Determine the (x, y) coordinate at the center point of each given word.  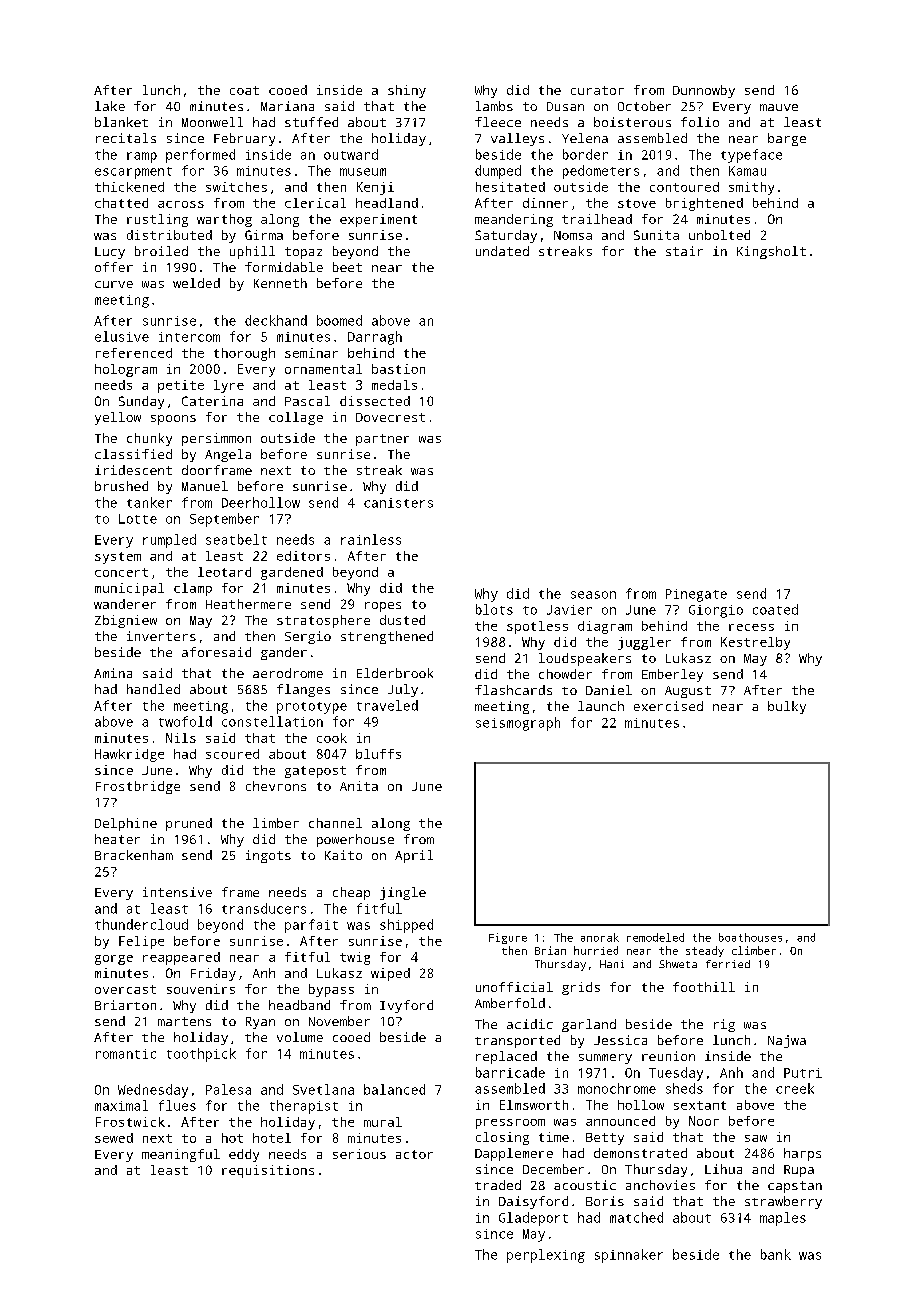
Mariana (287, 106)
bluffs (378, 754)
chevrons (276, 786)
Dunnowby (704, 91)
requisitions (268, 1171)
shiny (407, 91)
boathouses (750, 937)
